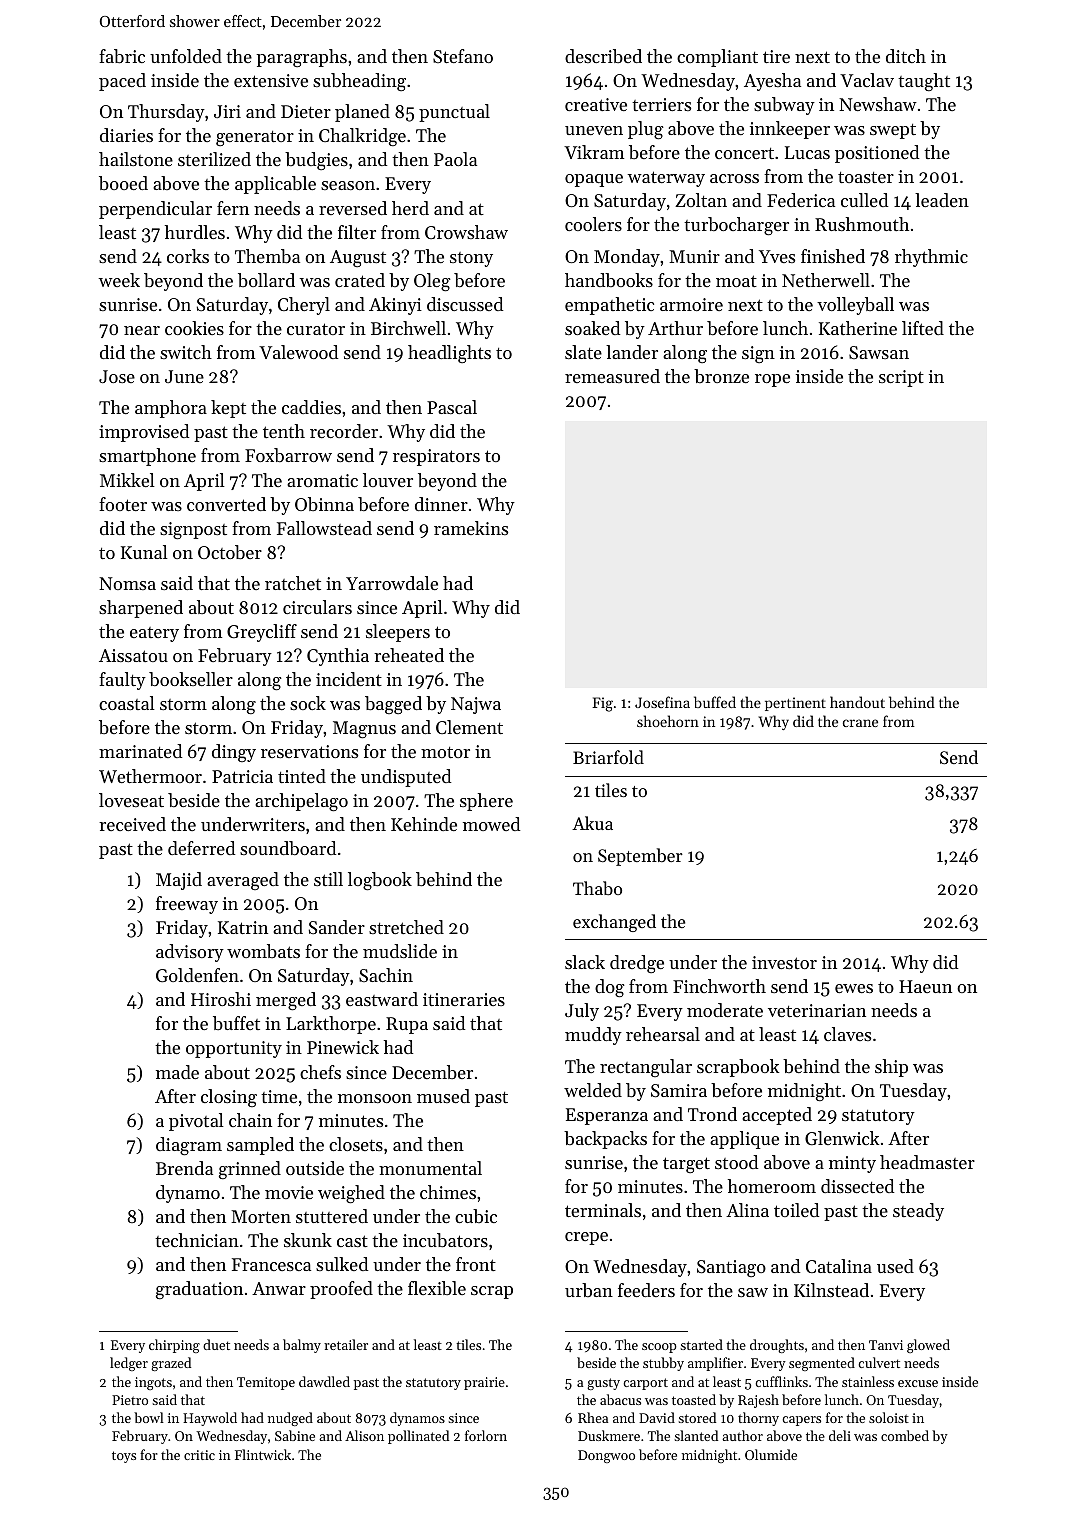  Describe the element at coordinates (463, 56) in the image. I see `Stefano` at that location.
